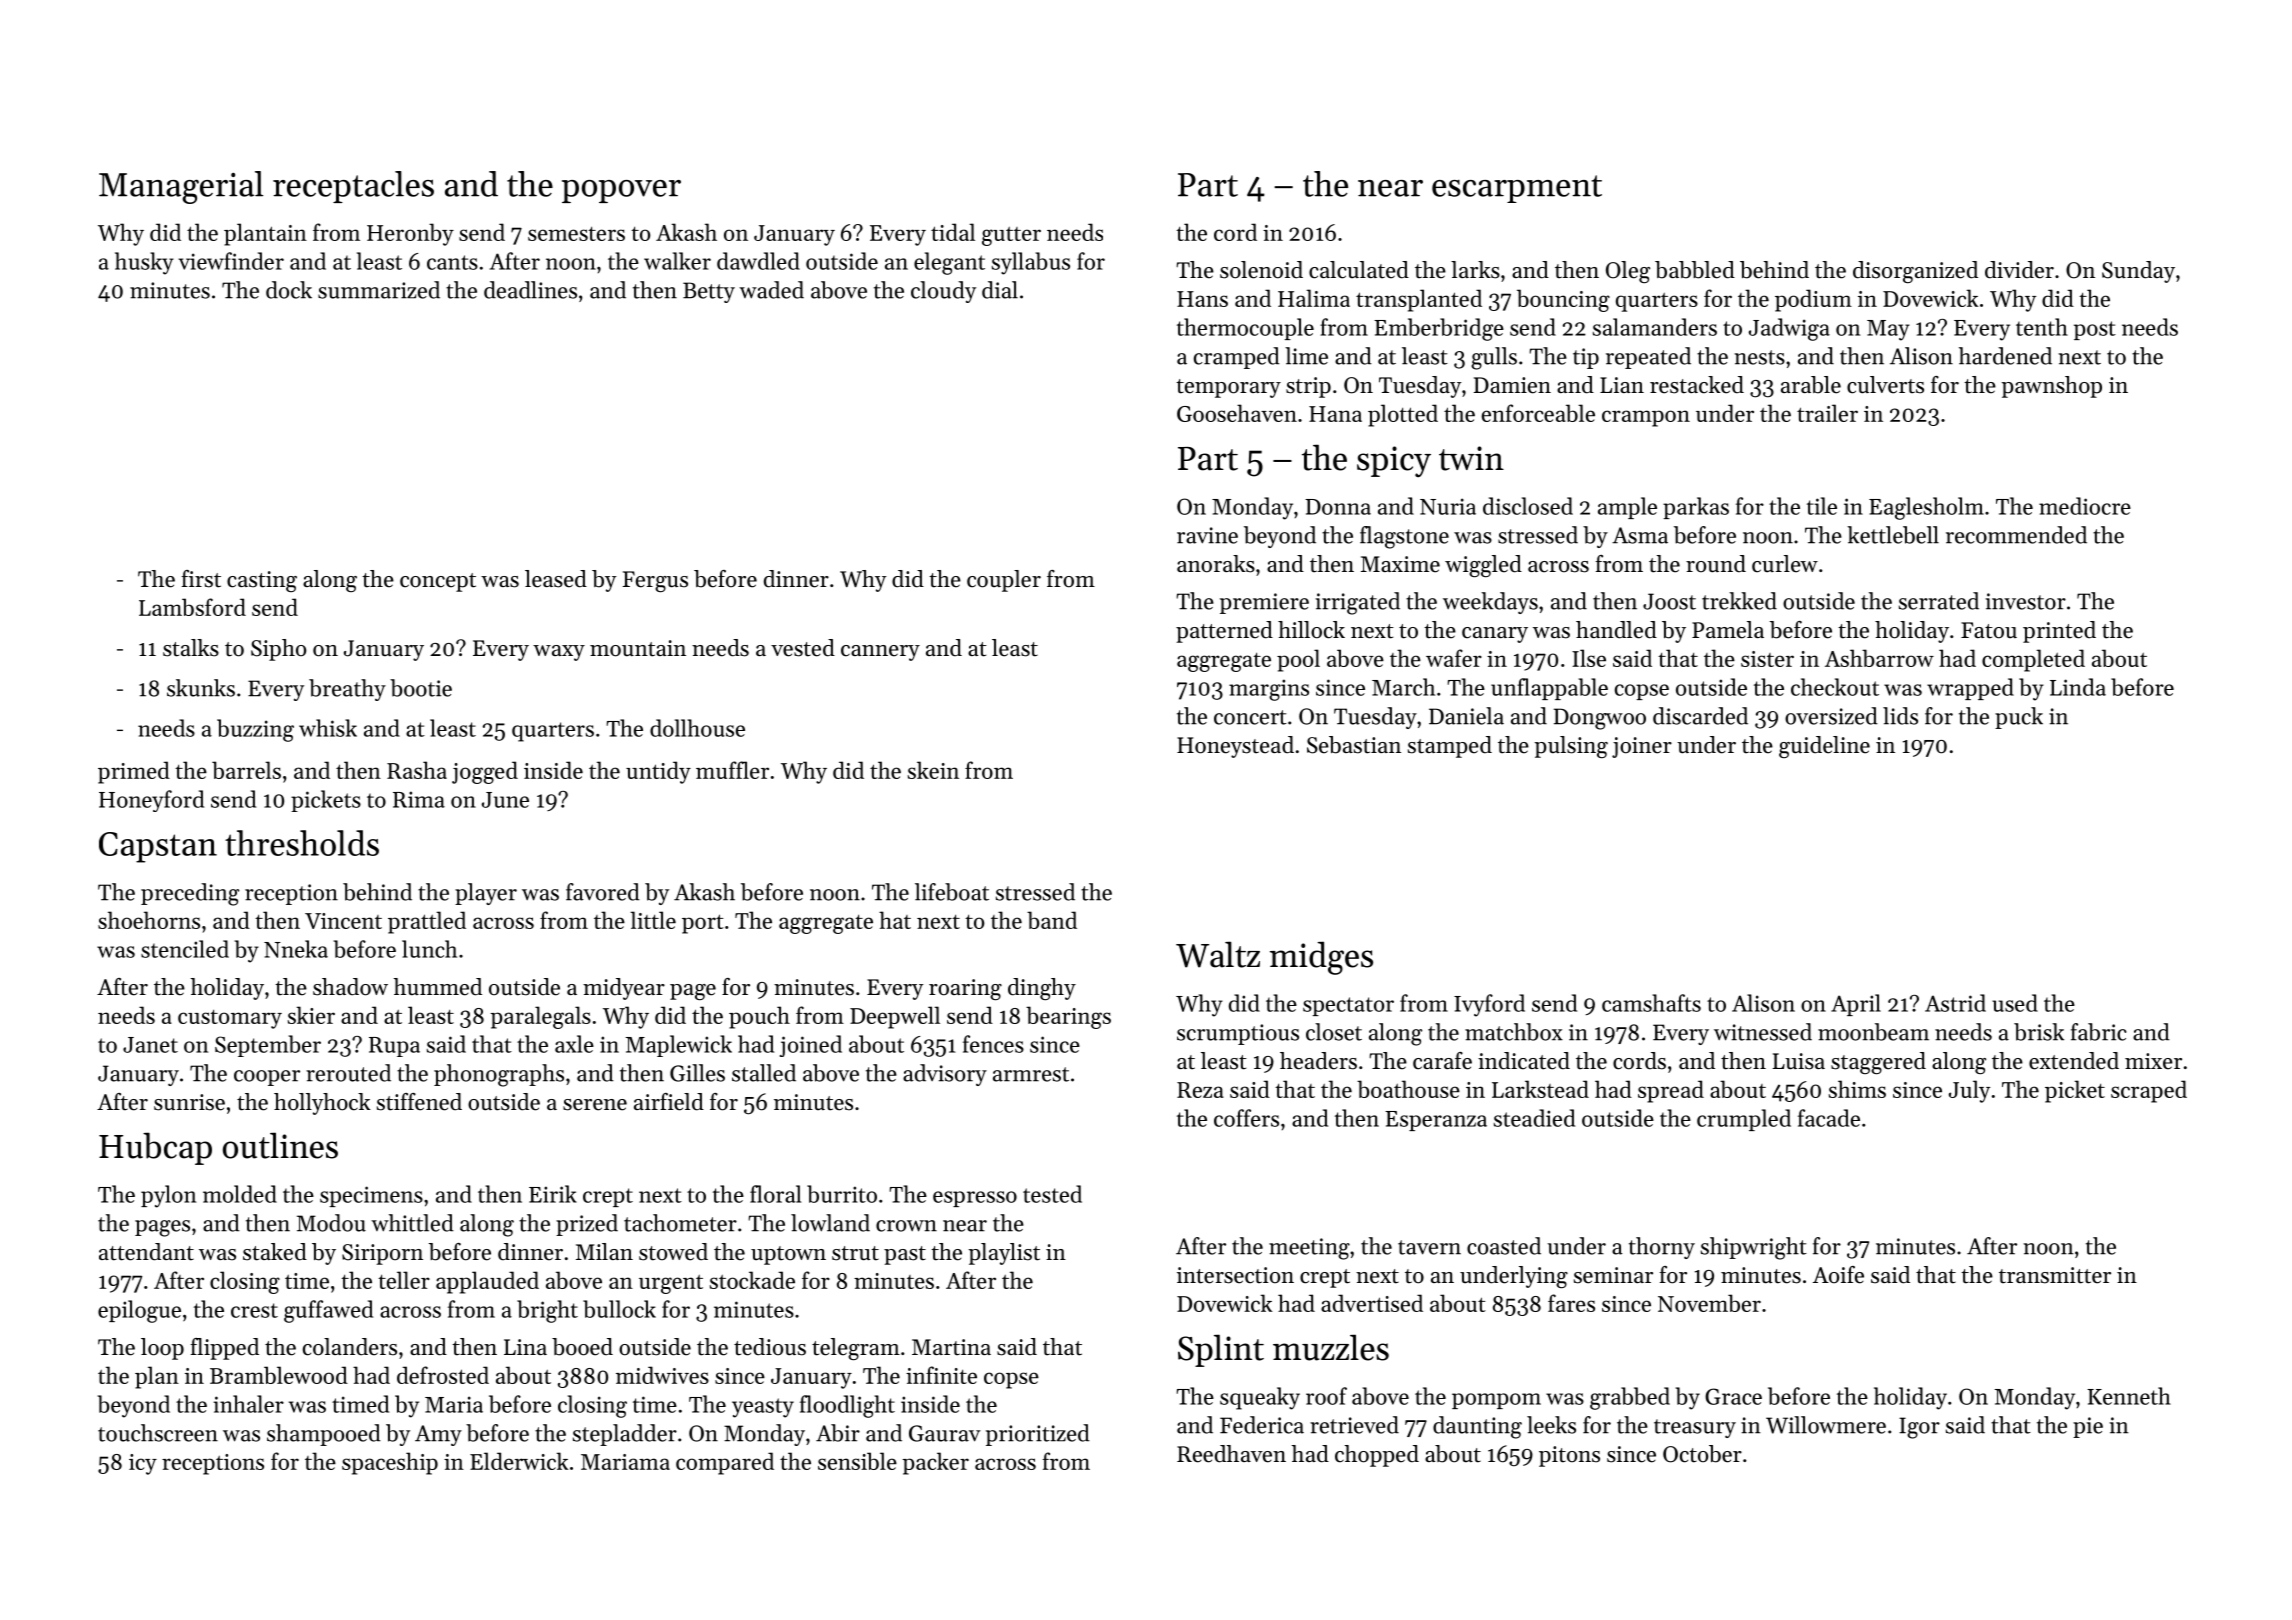 The image size is (2292, 1620). I want to click on crumpled, so click(1744, 1120).
